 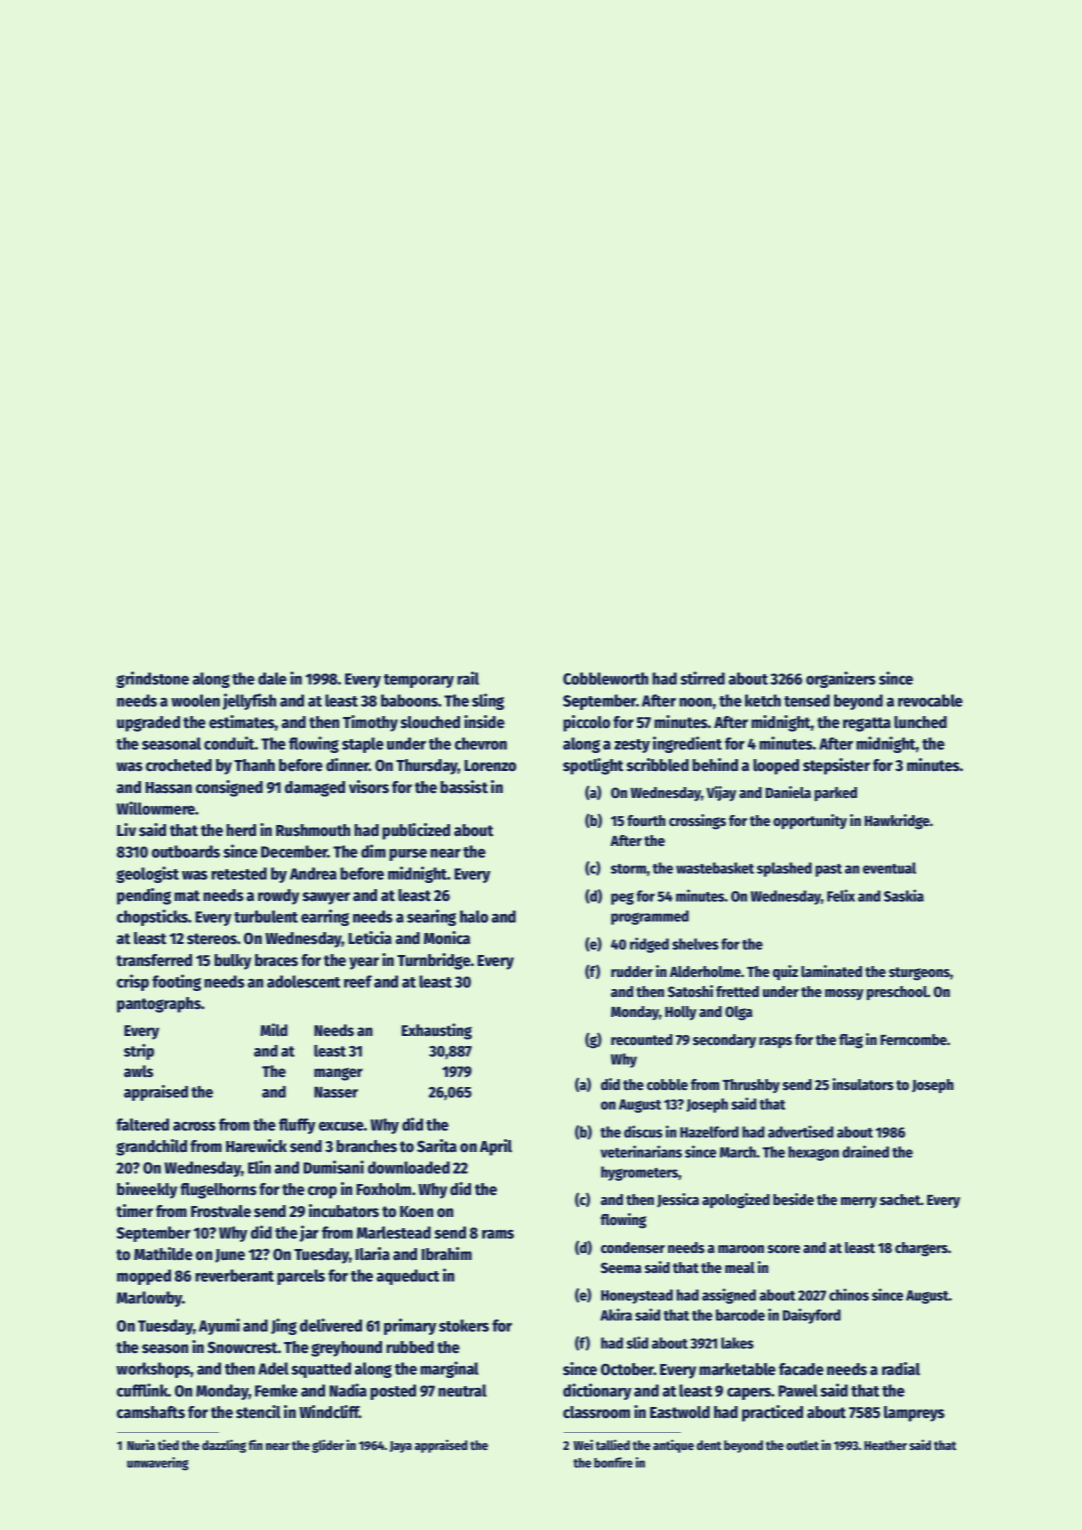 I want to click on bonfire, so click(x=613, y=1462).
